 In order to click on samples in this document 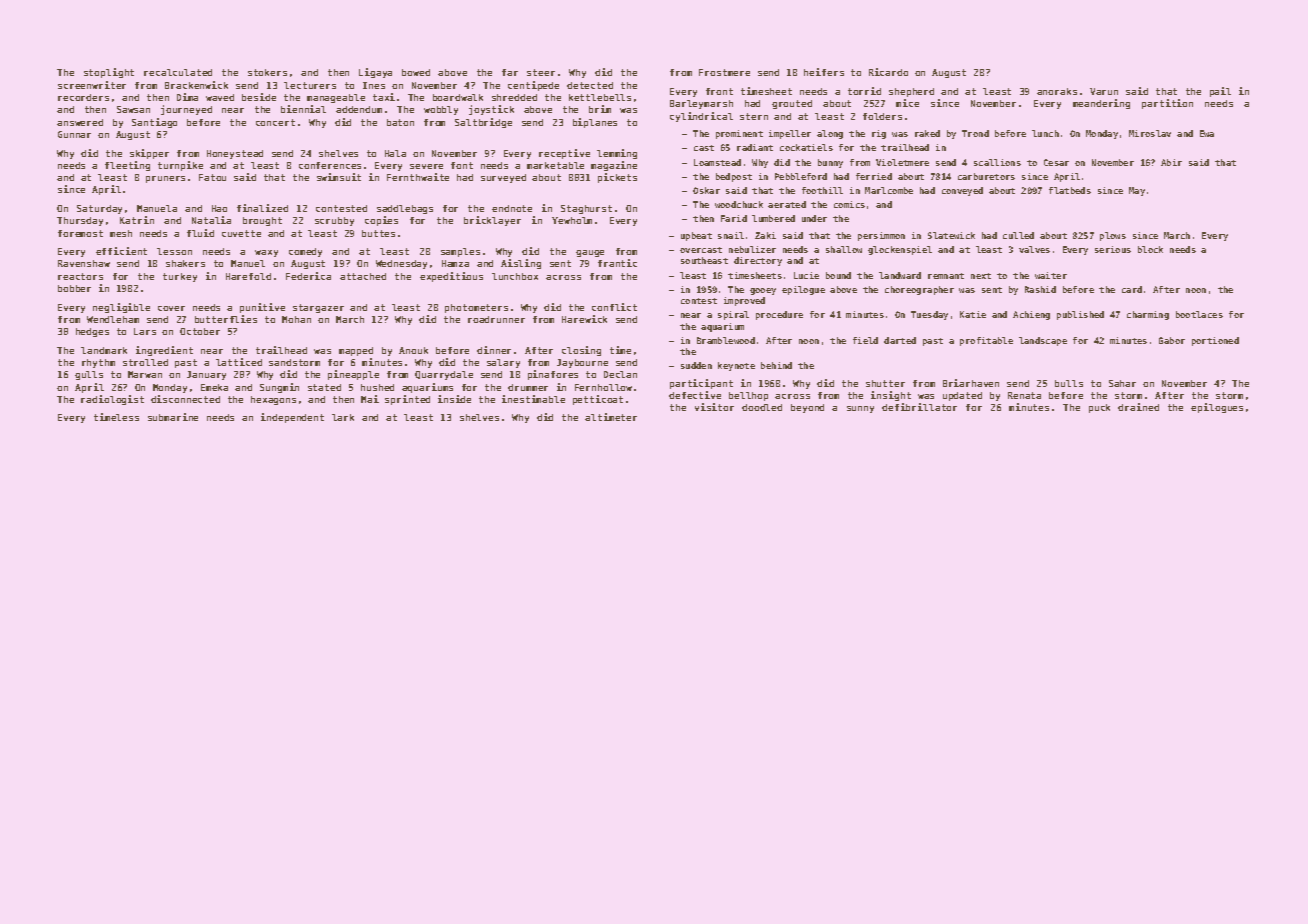, I will do `click(460, 252)`.
